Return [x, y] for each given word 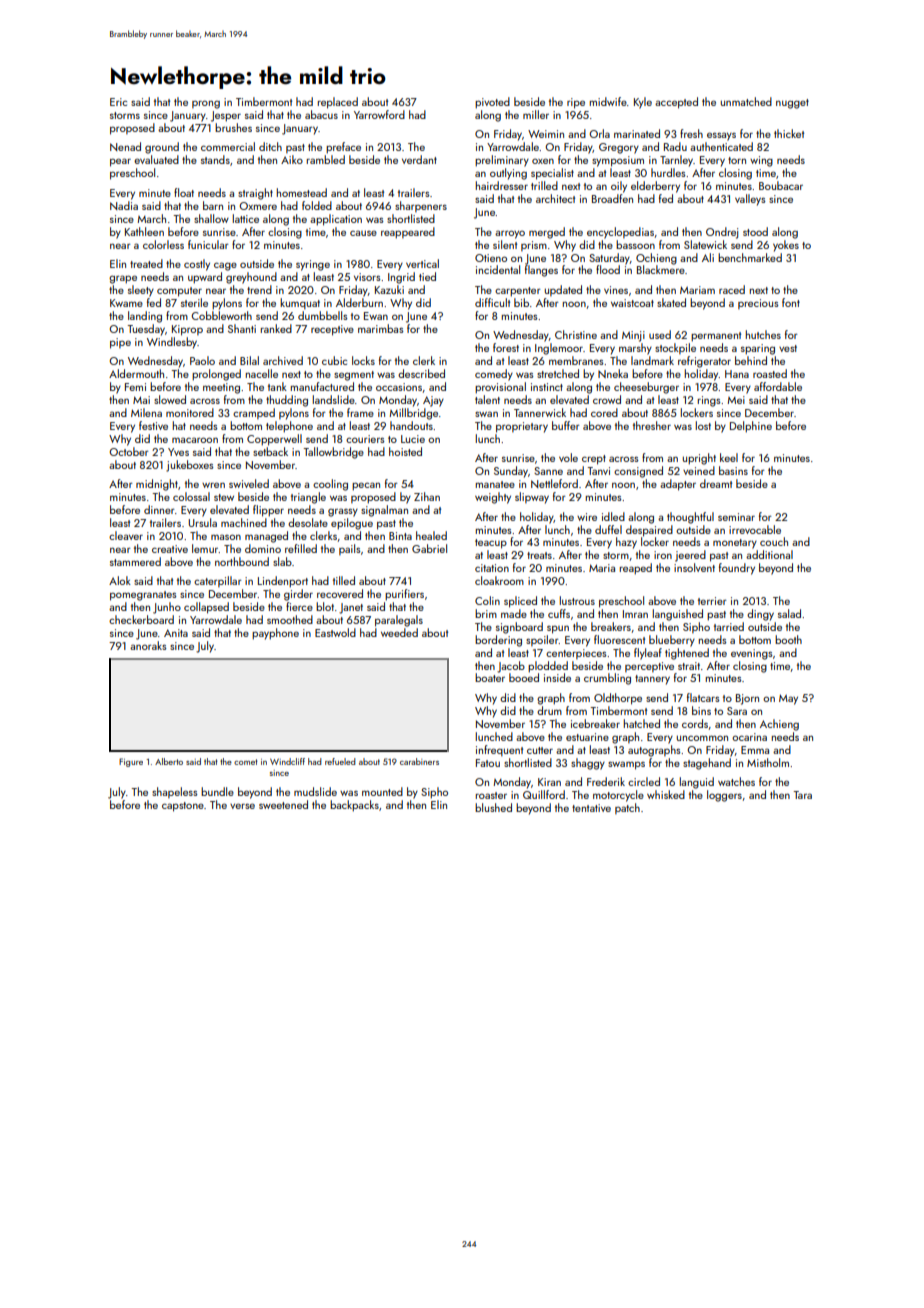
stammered [135, 561]
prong [206, 104]
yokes [786, 246]
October [129, 451]
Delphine [751, 427]
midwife [608, 101]
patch [627, 808]
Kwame [126, 303]
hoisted [405, 451]
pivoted [492, 103]
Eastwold [335, 632]
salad [789, 613]
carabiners [419, 761]
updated [563, 290]
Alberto [169, 761]
